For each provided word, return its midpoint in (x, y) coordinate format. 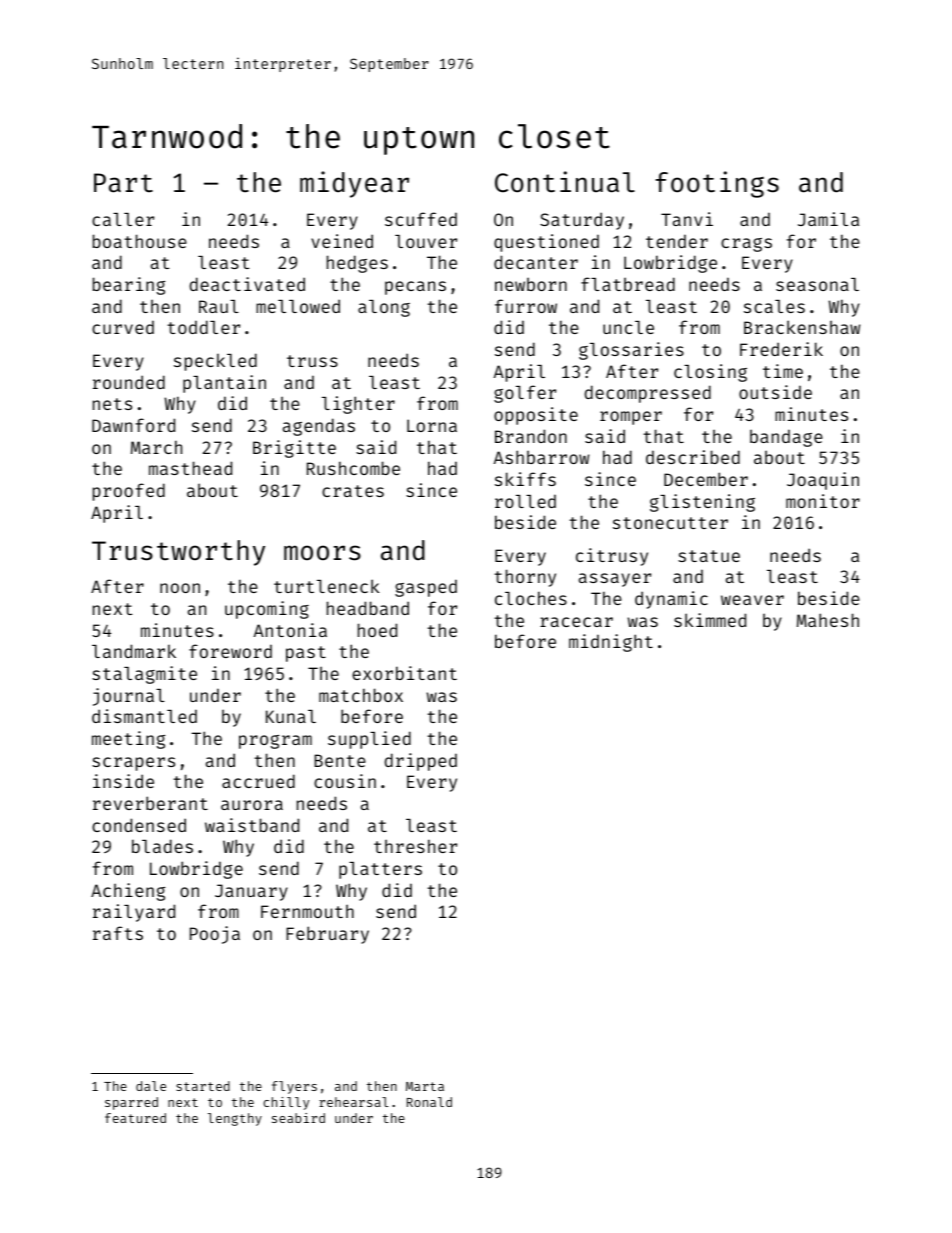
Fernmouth (307, 911)
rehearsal (353, 1102)
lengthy (235, 1119)
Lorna (432, 425)
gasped (426, 588)
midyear (354, 184)
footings (717, 184)
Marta (425, 1086)
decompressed (647, 394)
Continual (565, 182)
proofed (129, 492)
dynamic (671, 600)
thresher (415, 846)
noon (180, 588)
